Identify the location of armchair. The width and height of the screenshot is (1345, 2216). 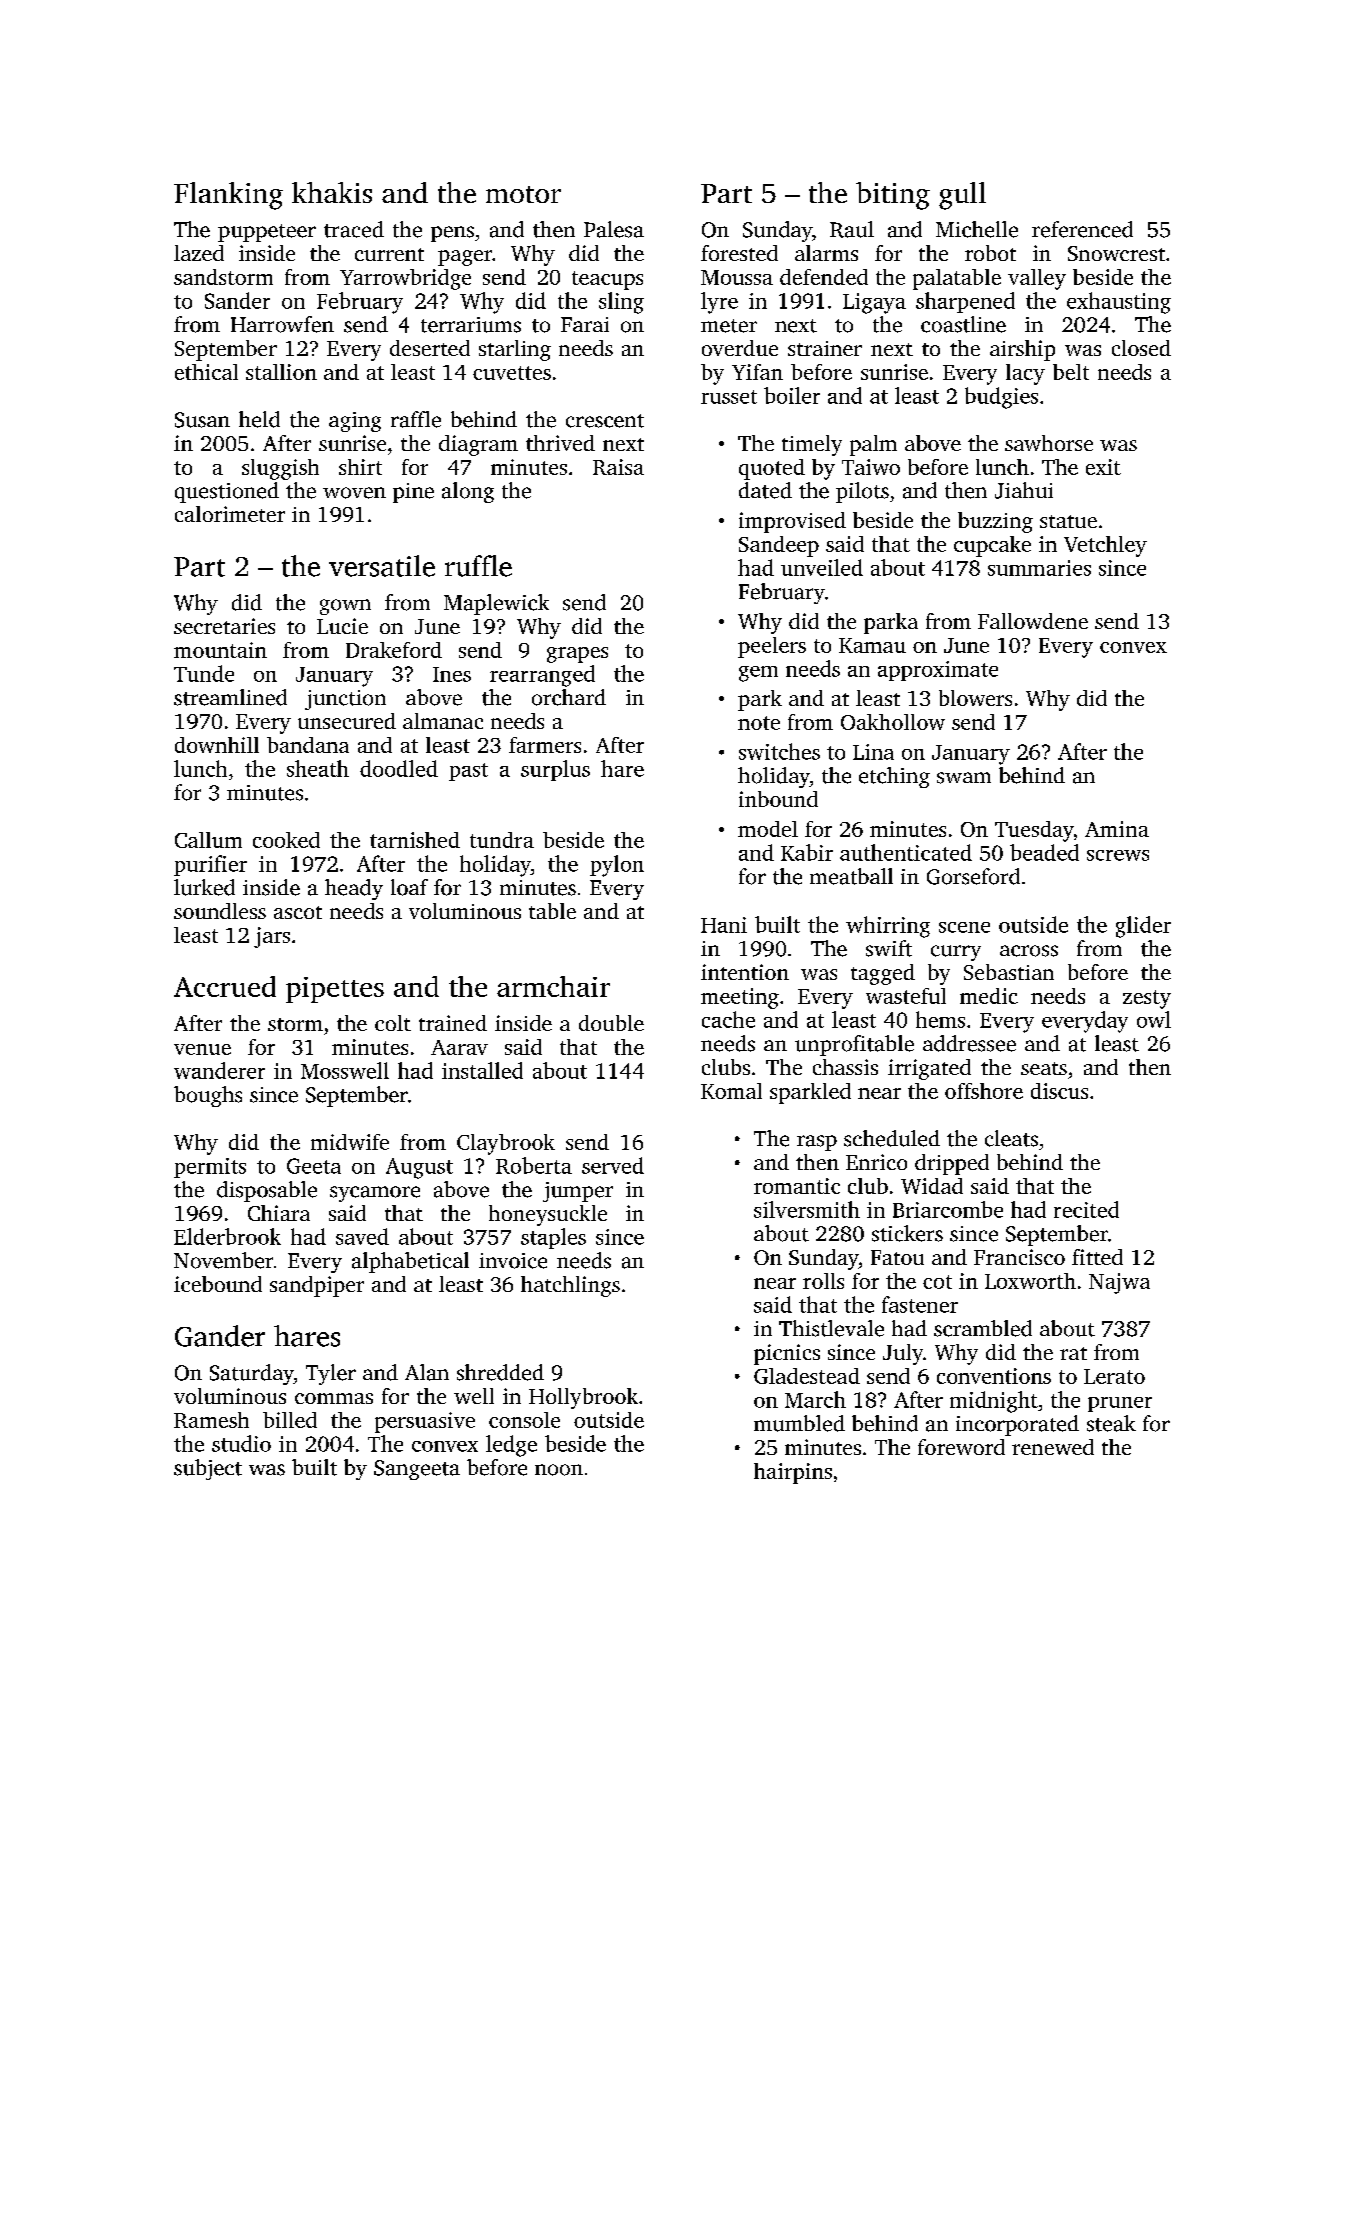
(553, 986).
